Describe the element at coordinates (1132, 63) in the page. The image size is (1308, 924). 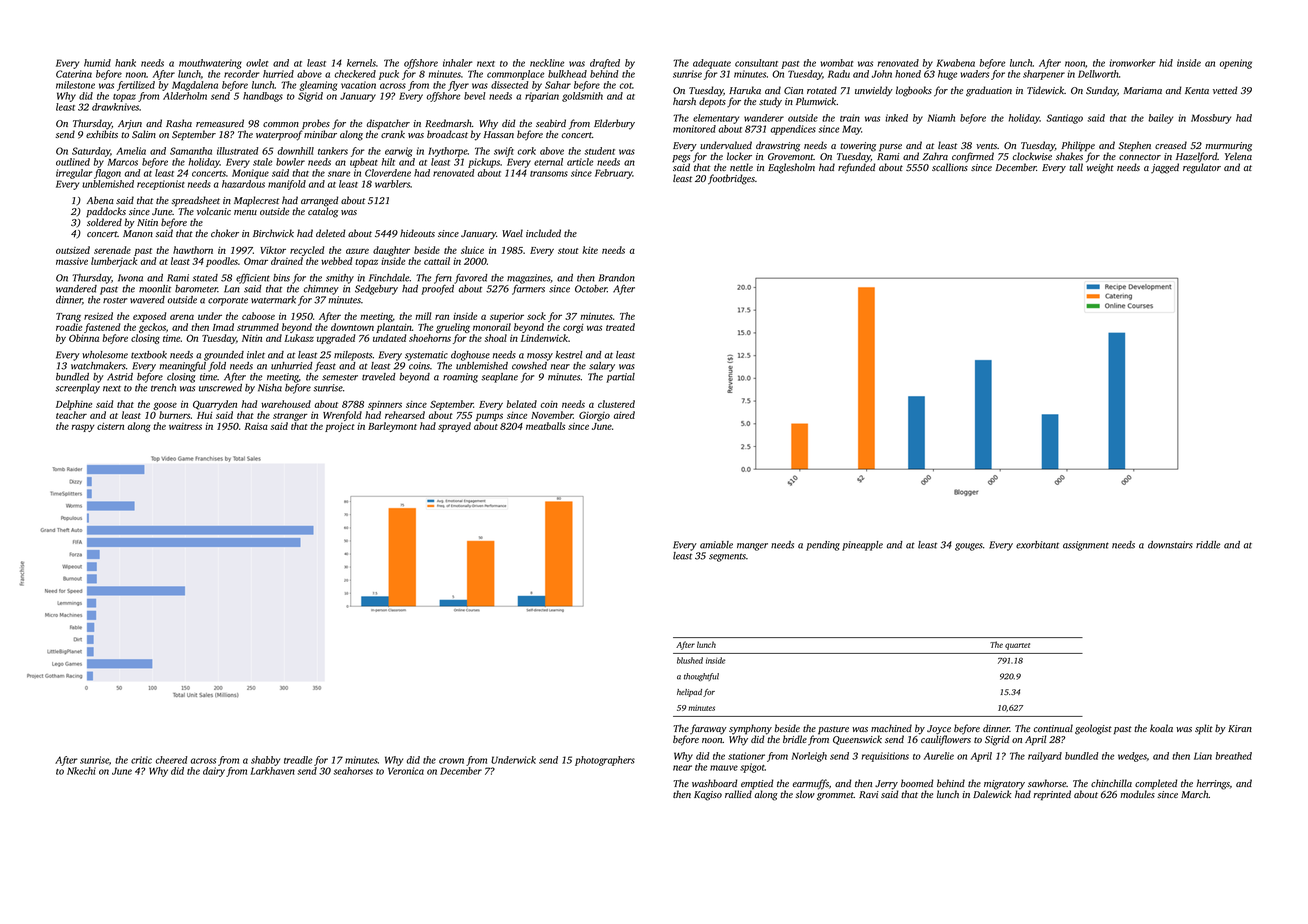
I see `ironworker` at that location.
